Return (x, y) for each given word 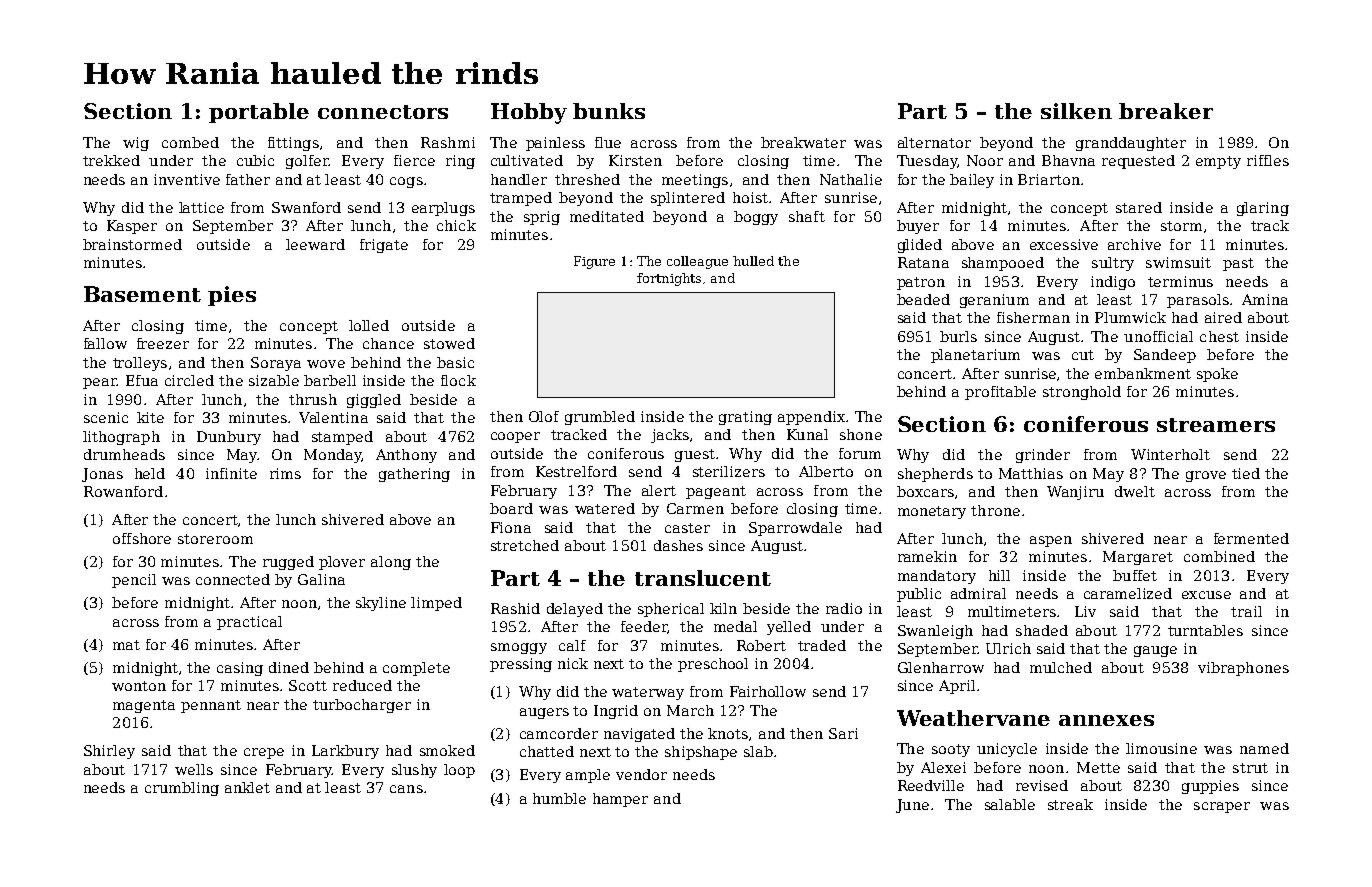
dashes (678, 545)
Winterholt (1170, 454)
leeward (315, 244)
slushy (414, 771)
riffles (1268, 160)
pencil (134, 581)
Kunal (807, 434)
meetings (695, 181)
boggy (756, 218)
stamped (342, 438)
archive (1134, 244)
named (1264, 748)
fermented (1251, 538)
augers (544, 713)
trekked (111, 160)
